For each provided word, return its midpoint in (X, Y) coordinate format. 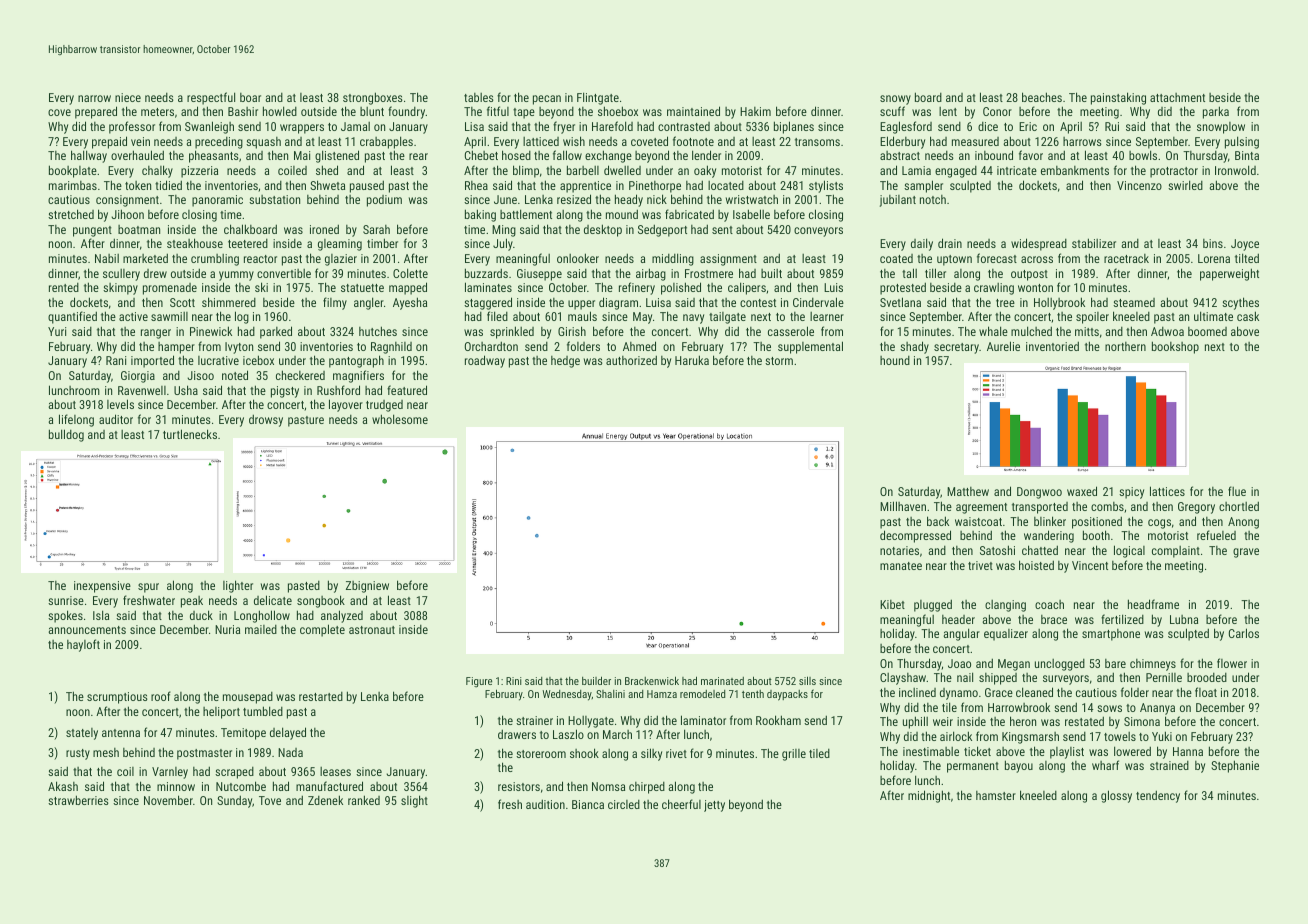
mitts (1087, 331)
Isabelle (751, 214)
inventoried (1052, 346)
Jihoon (127, 214)
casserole (791, 331)
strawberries (78, 800)
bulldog (66, 435)
